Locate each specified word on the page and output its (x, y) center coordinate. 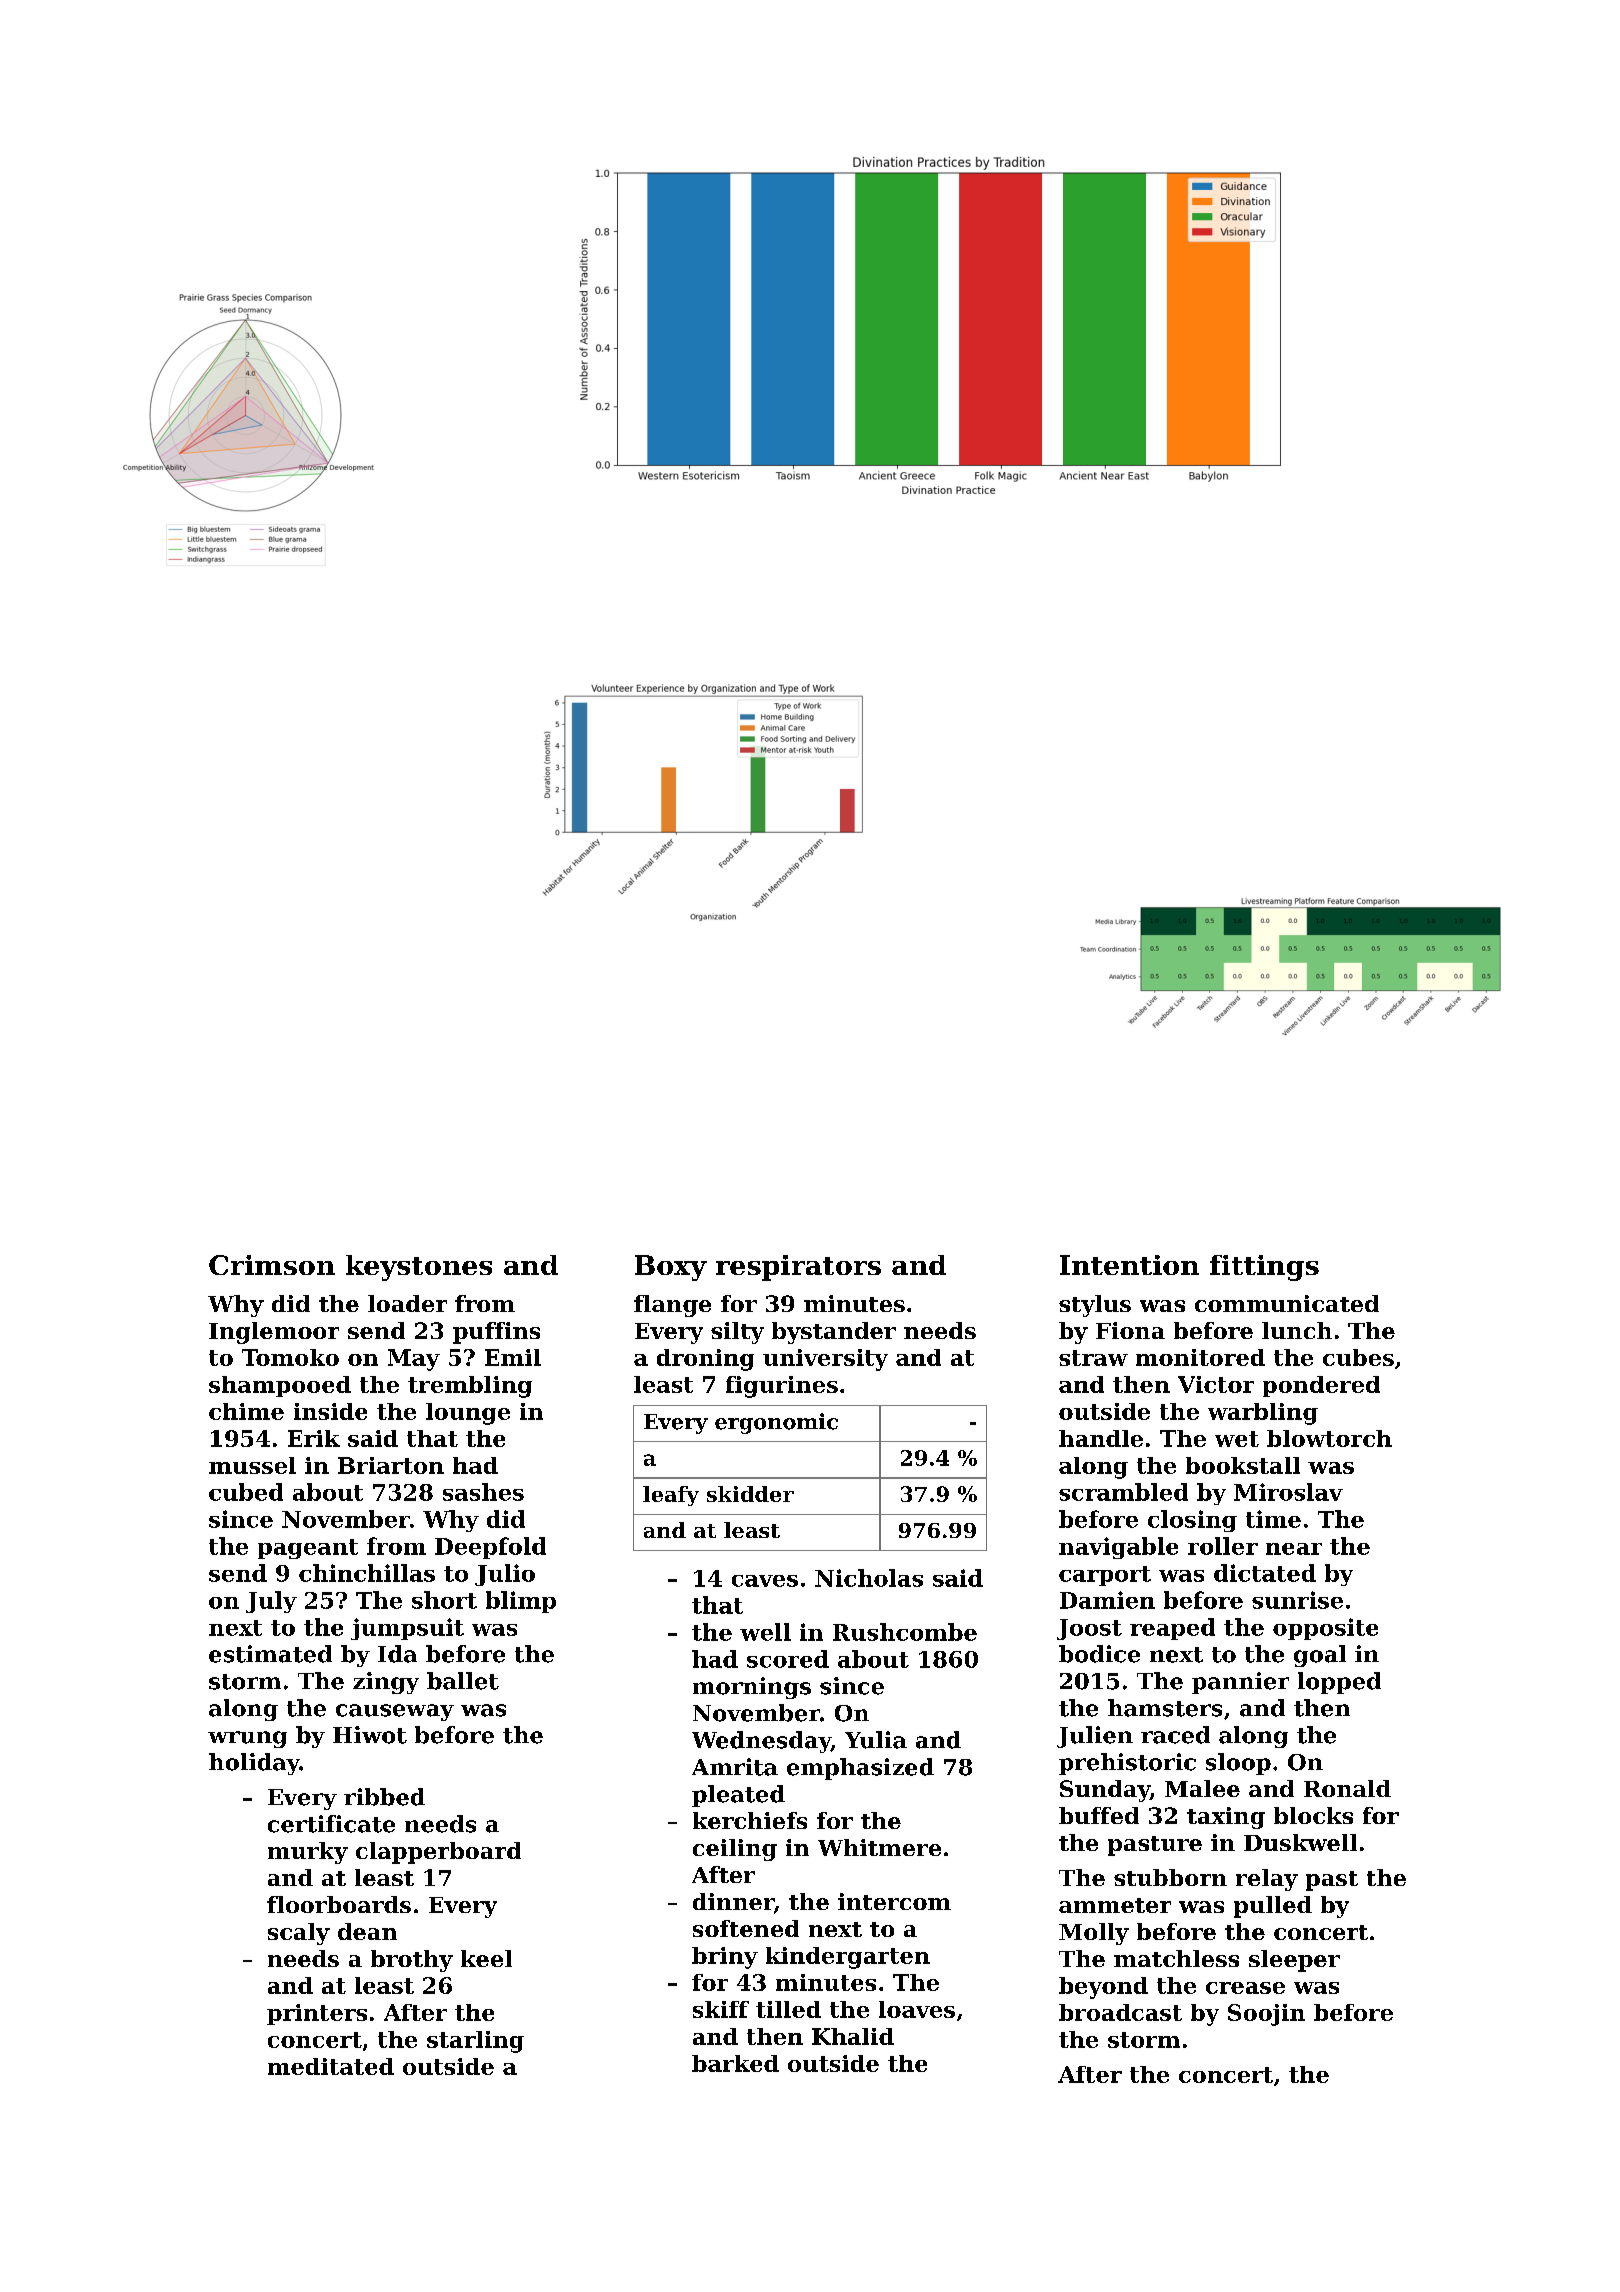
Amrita (735, 1767)
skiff (721, 2009)
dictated (1265, 1573)
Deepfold (490, 1548)
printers (317, 2014)
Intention (1129, 1265)
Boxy (671, 1268)
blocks (1313, 1815)
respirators (798, 1268)
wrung (247, 1739)
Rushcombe (905, 1632)
